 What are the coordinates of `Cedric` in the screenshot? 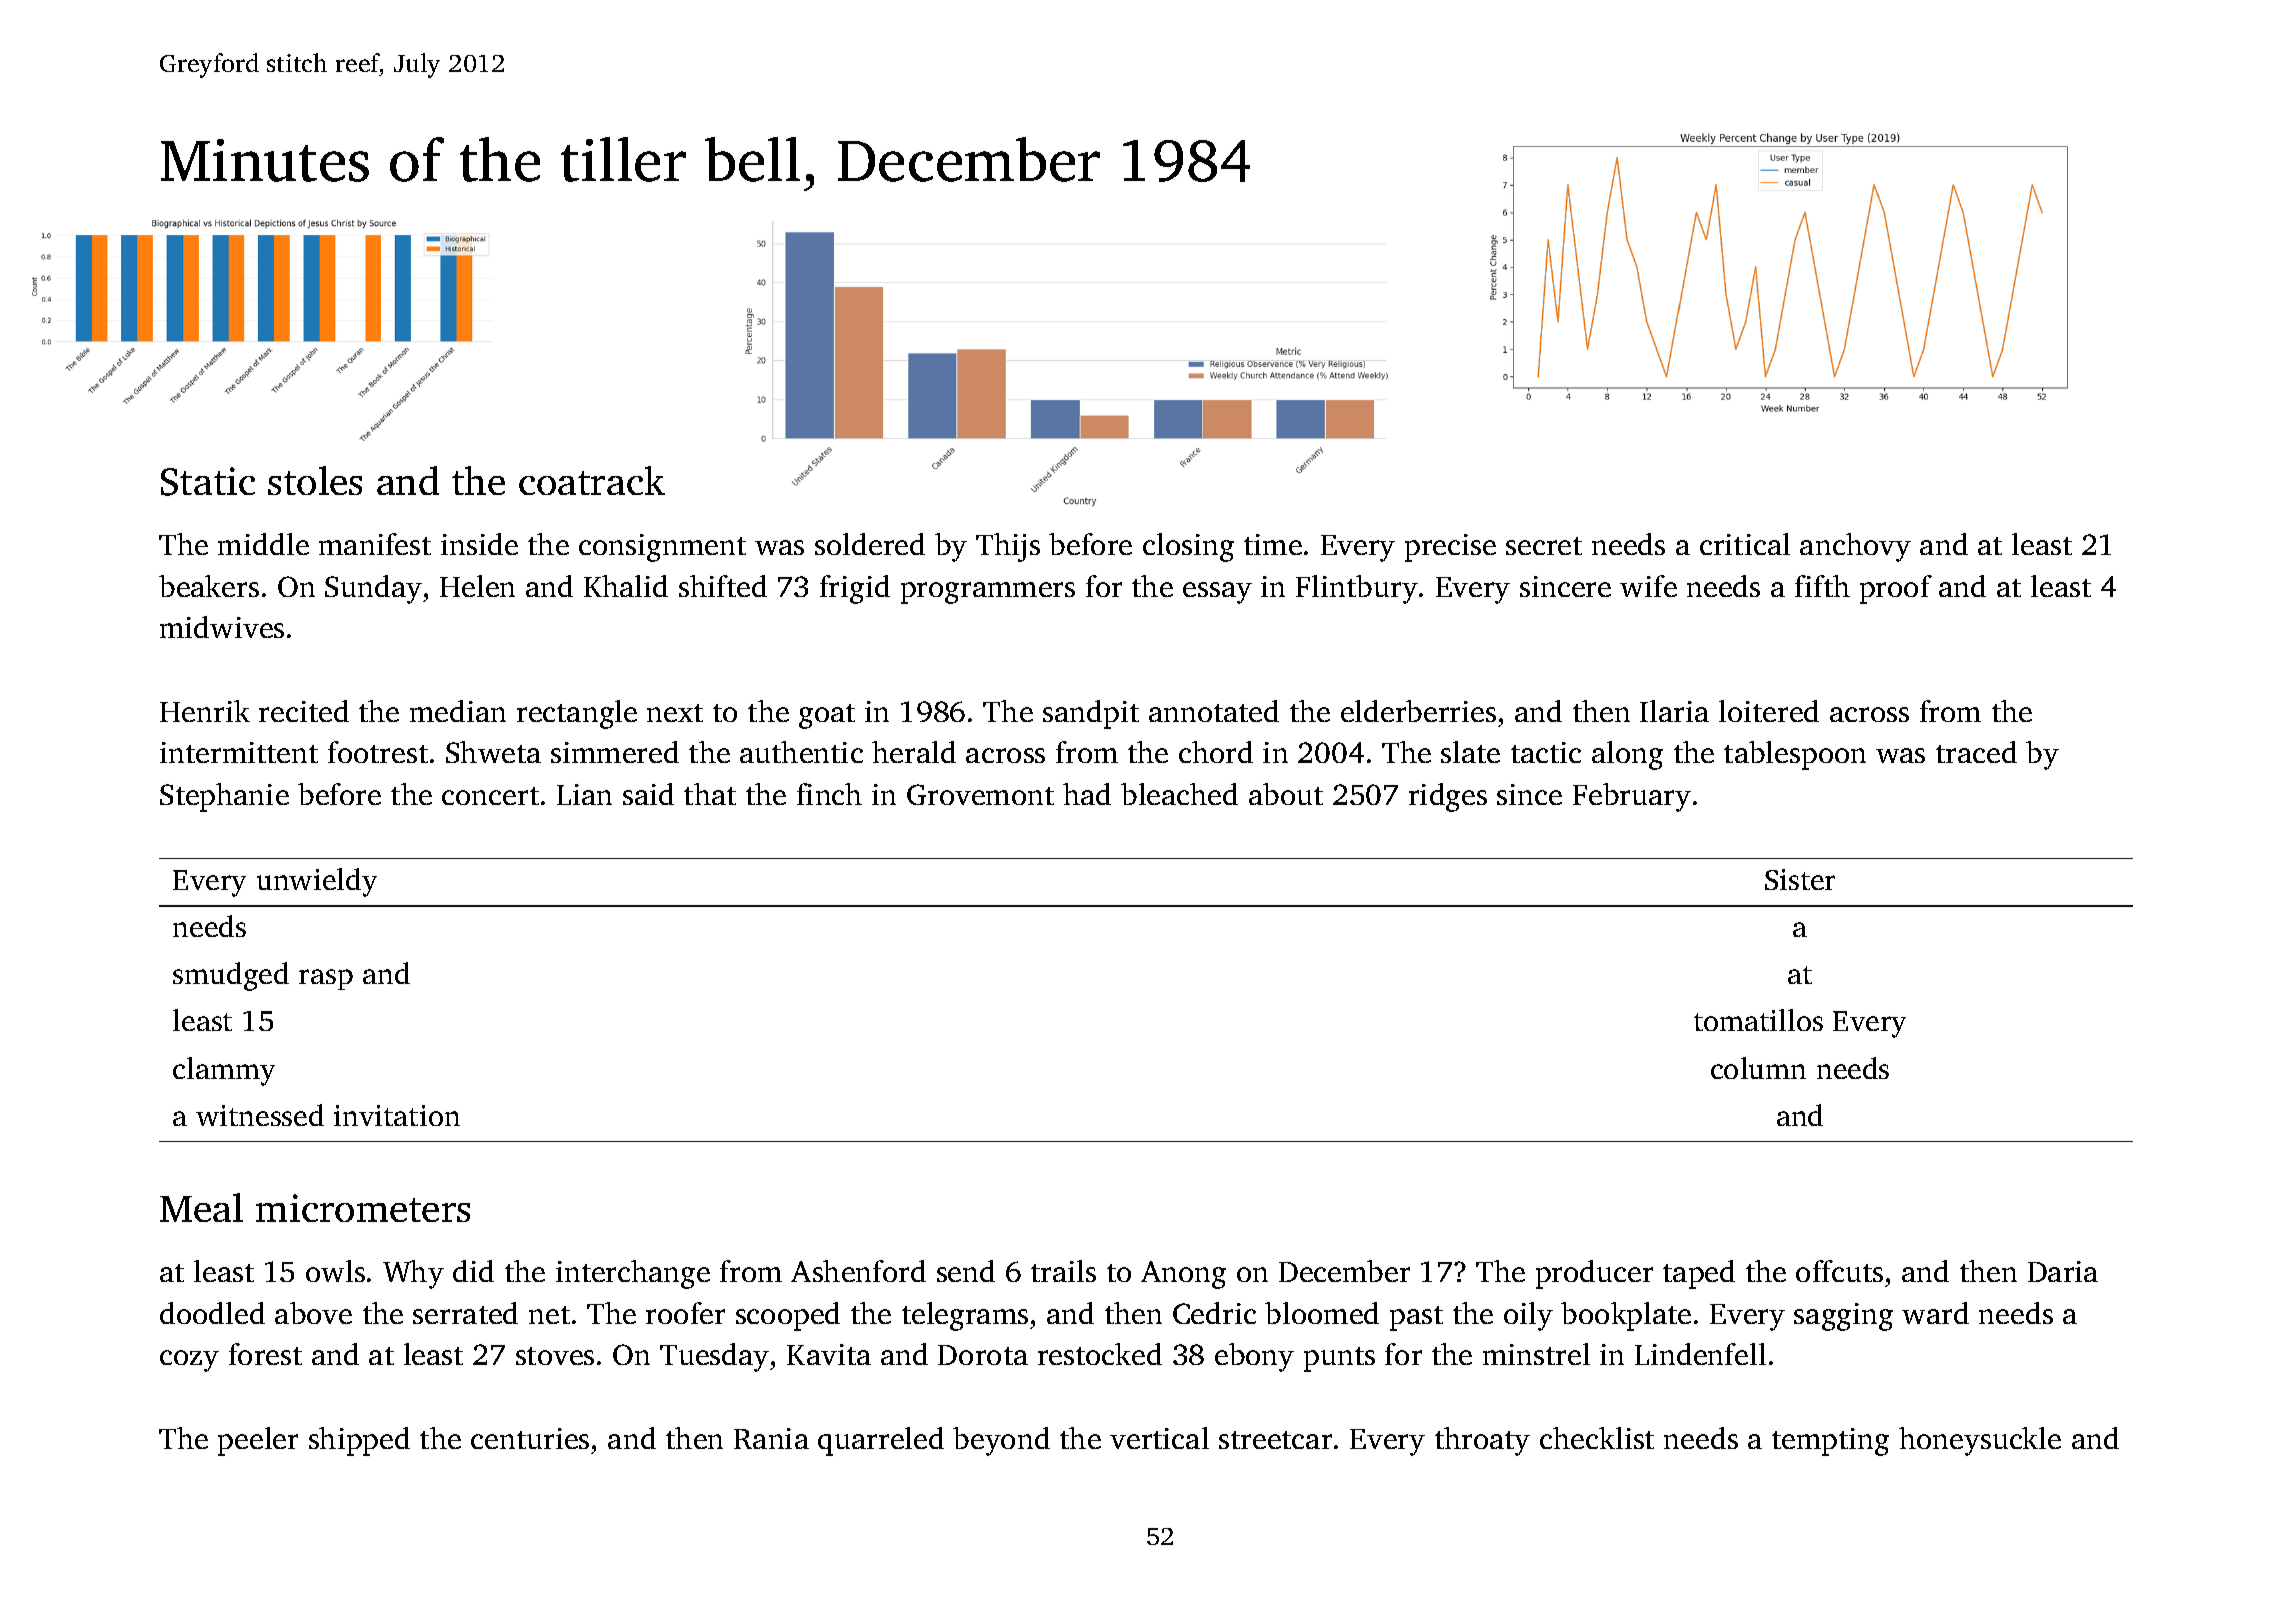 It's located at (1214, 1313).
